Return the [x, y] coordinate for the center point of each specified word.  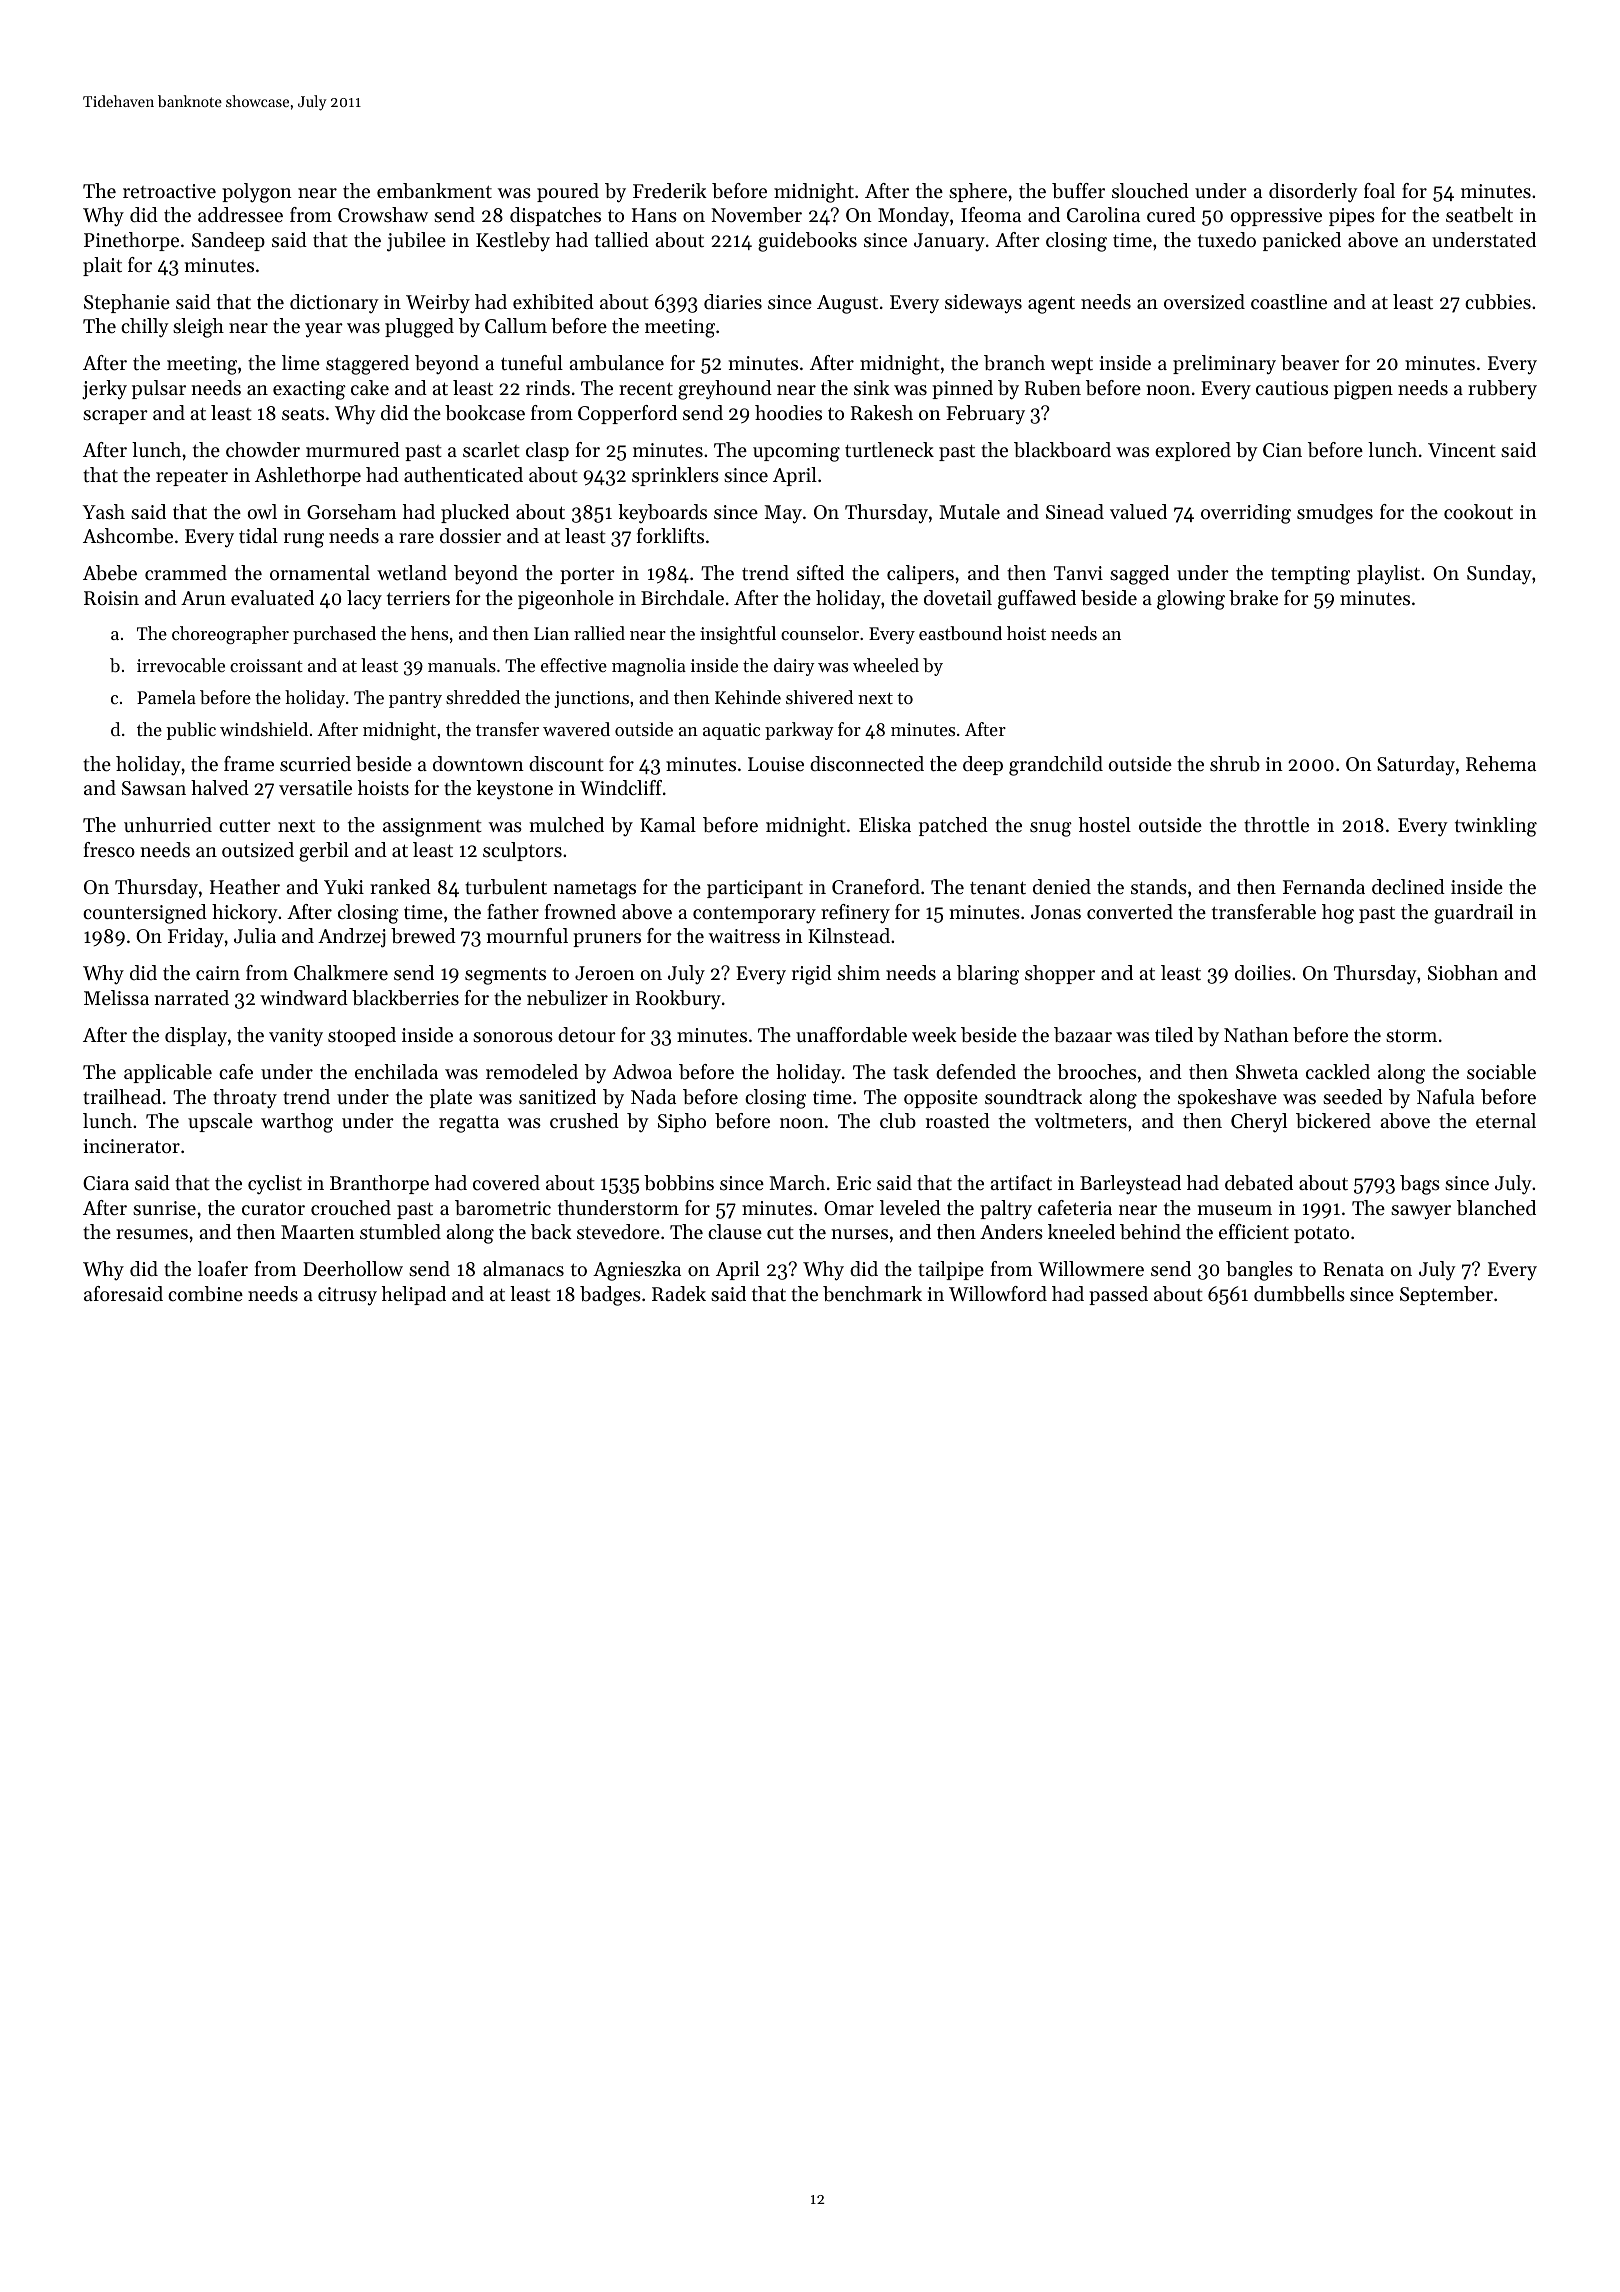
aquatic [731, 731]
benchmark [872, 1294]
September [1446, 1295]
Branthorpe [379, 1184]
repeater [192, 478]
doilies [1263, 973]
